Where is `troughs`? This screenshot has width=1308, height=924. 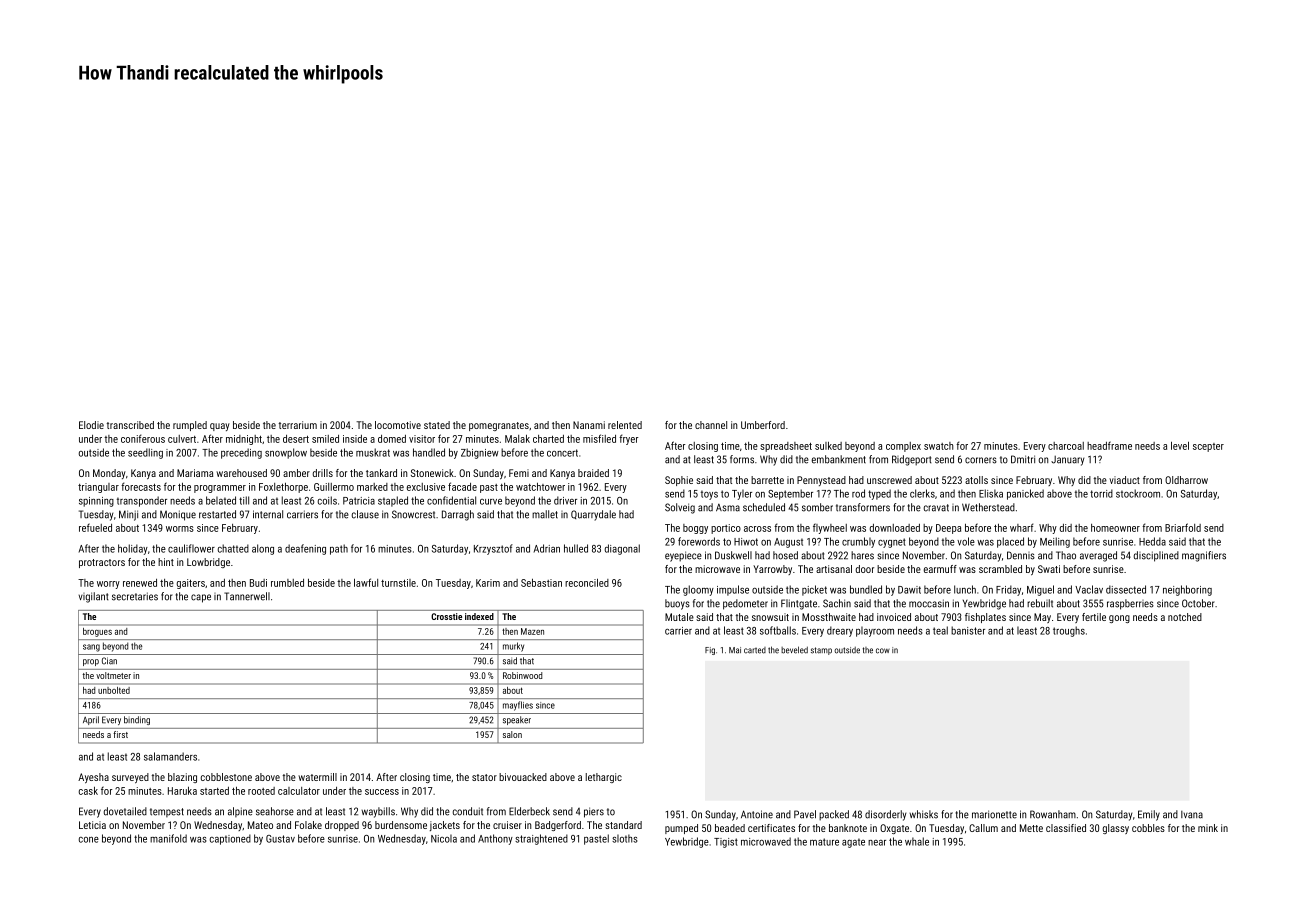
troughs is located at coordinates (1069, 631).
